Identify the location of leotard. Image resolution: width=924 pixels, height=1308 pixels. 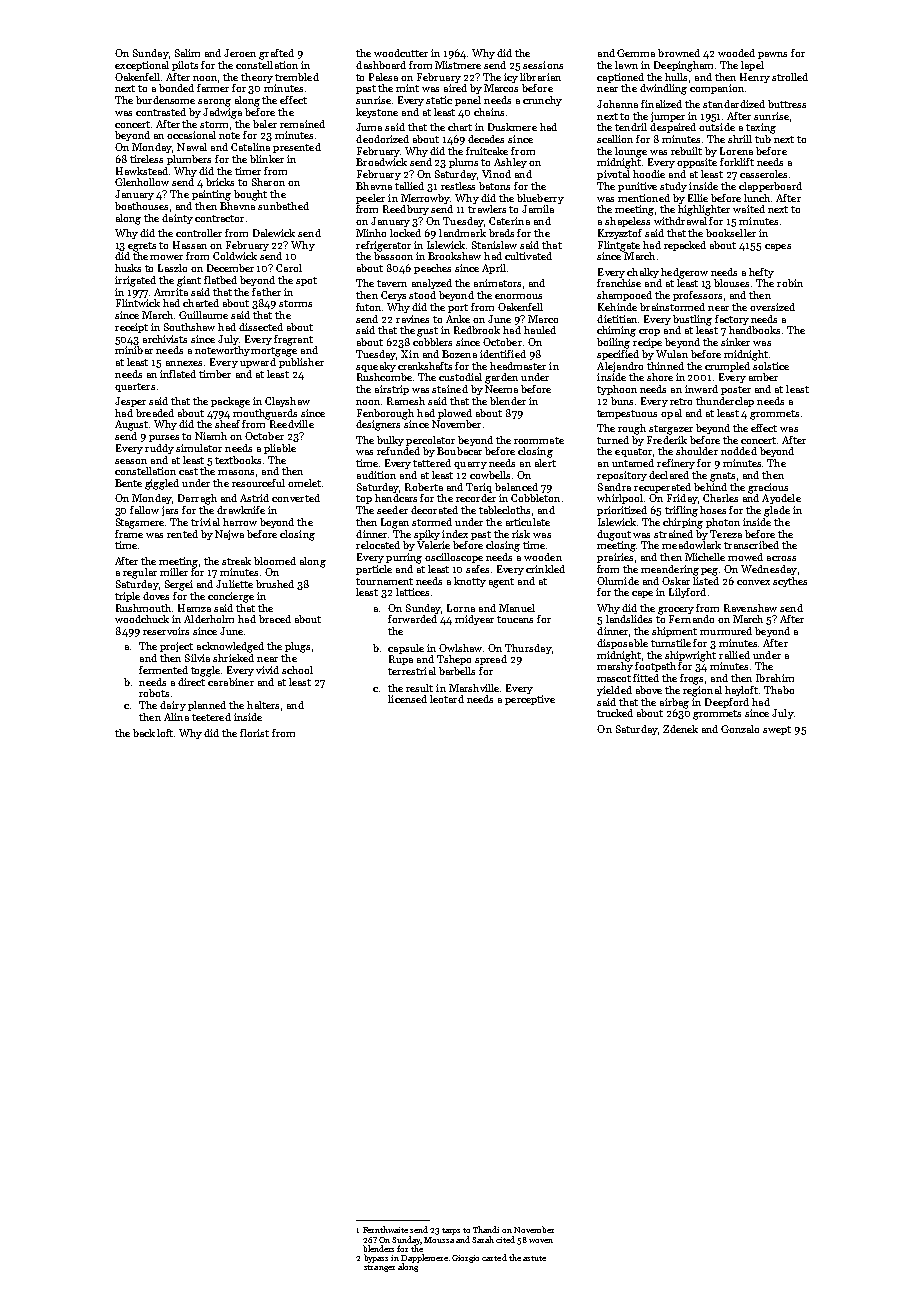
(447, 699).
